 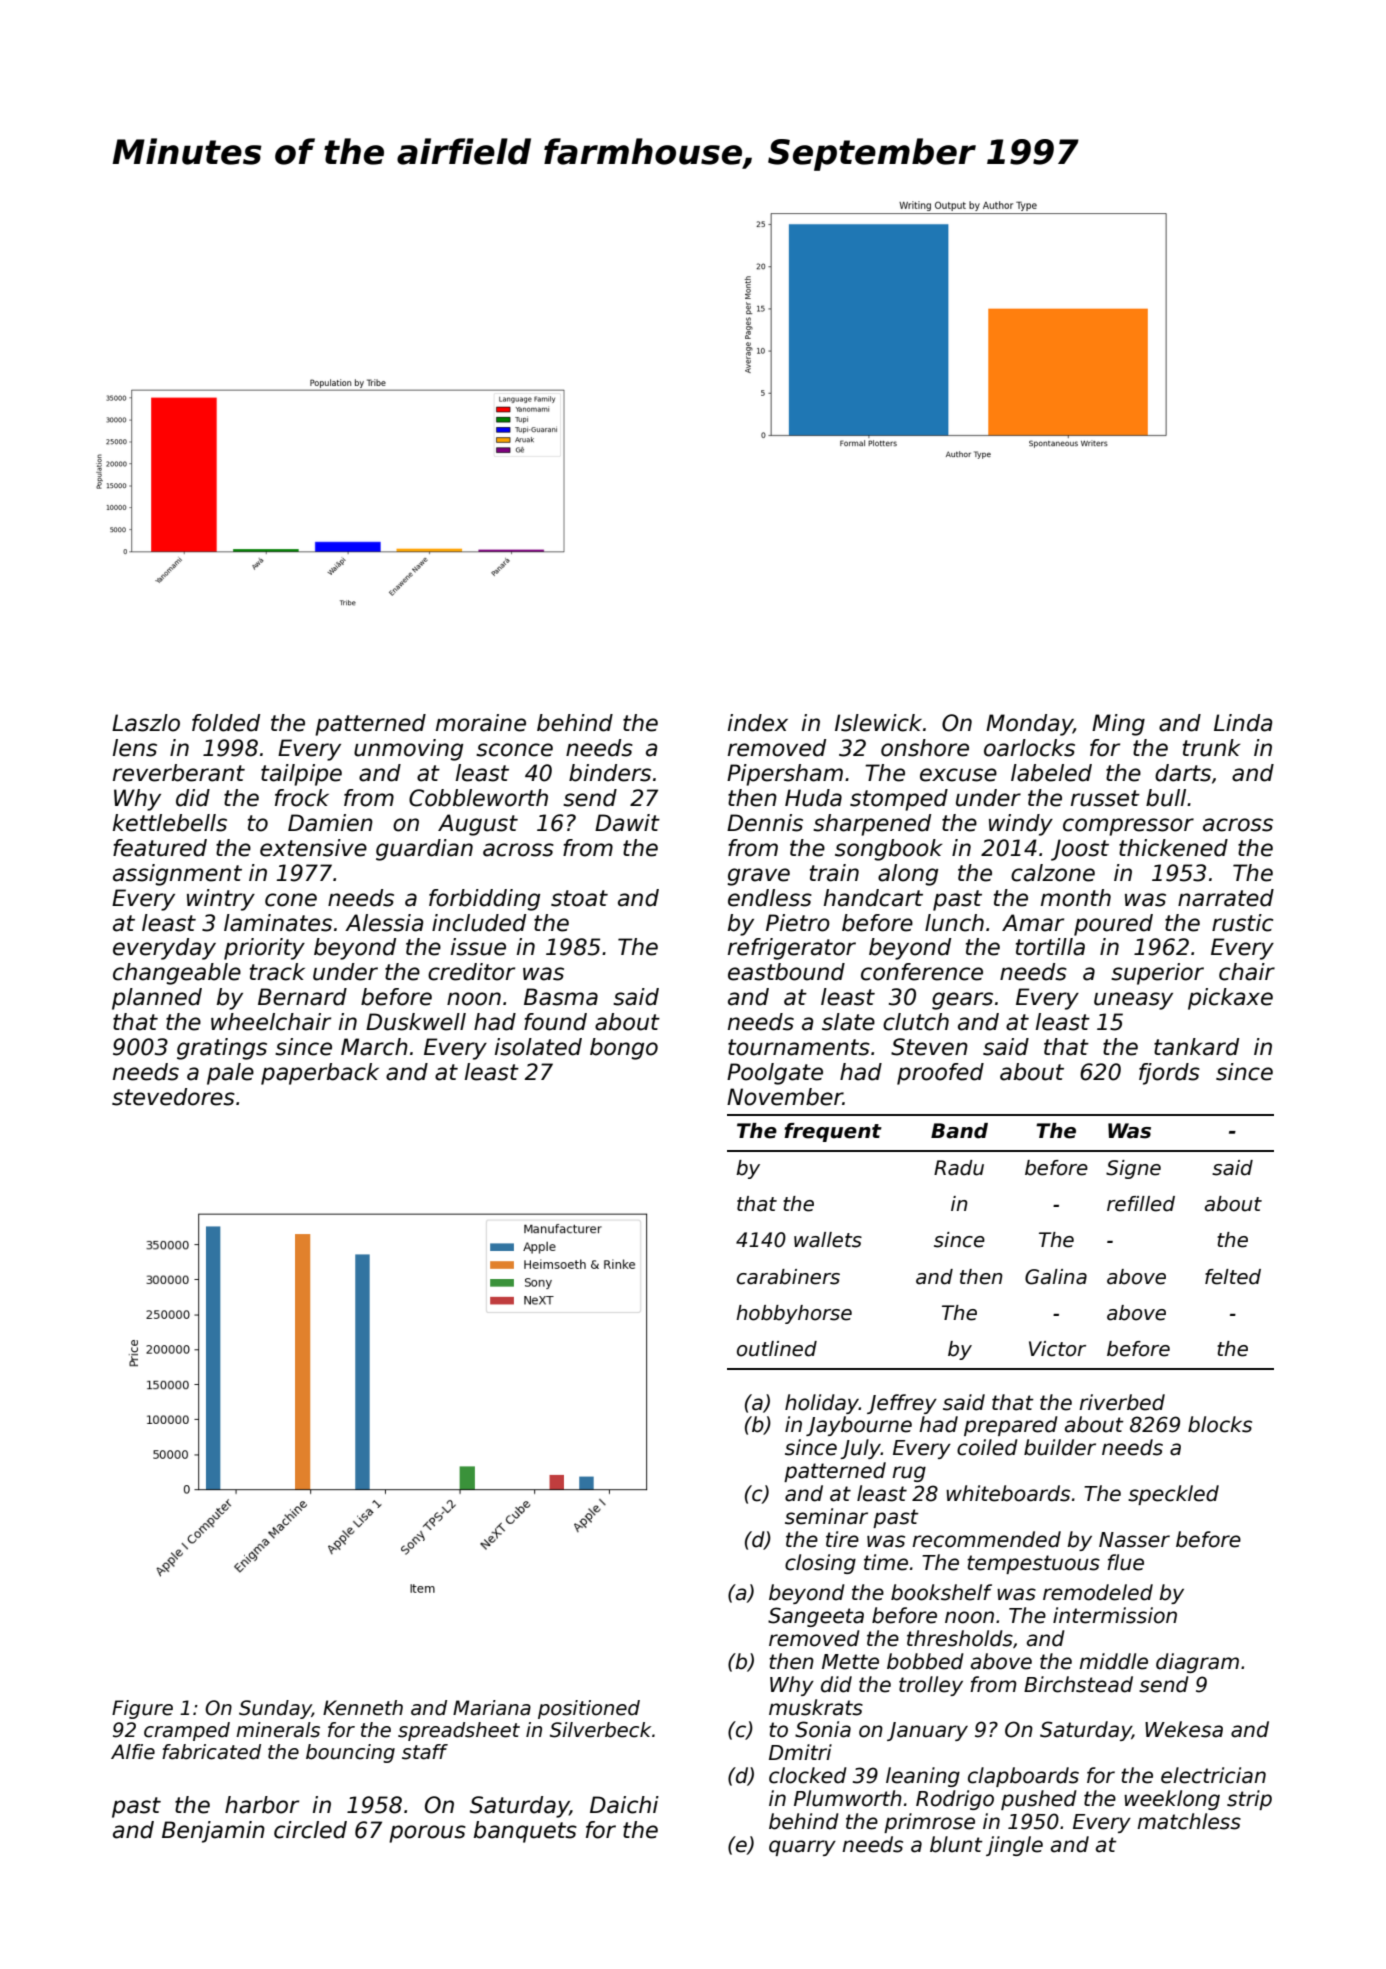 I want to click on Wekesa, so click(x=1184, y=1729).
